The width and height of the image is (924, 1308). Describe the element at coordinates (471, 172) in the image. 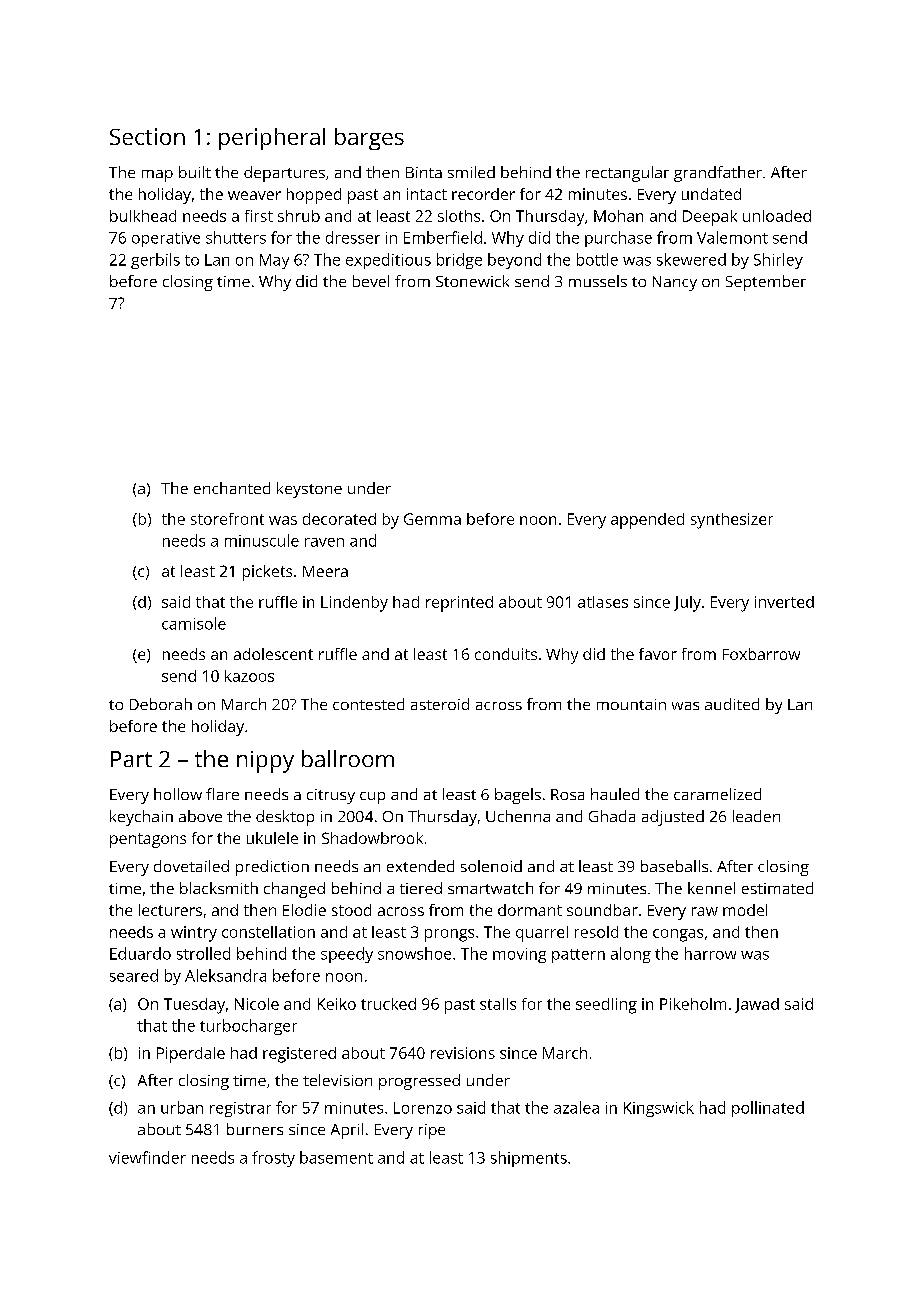

I see `smiled` at that location.
